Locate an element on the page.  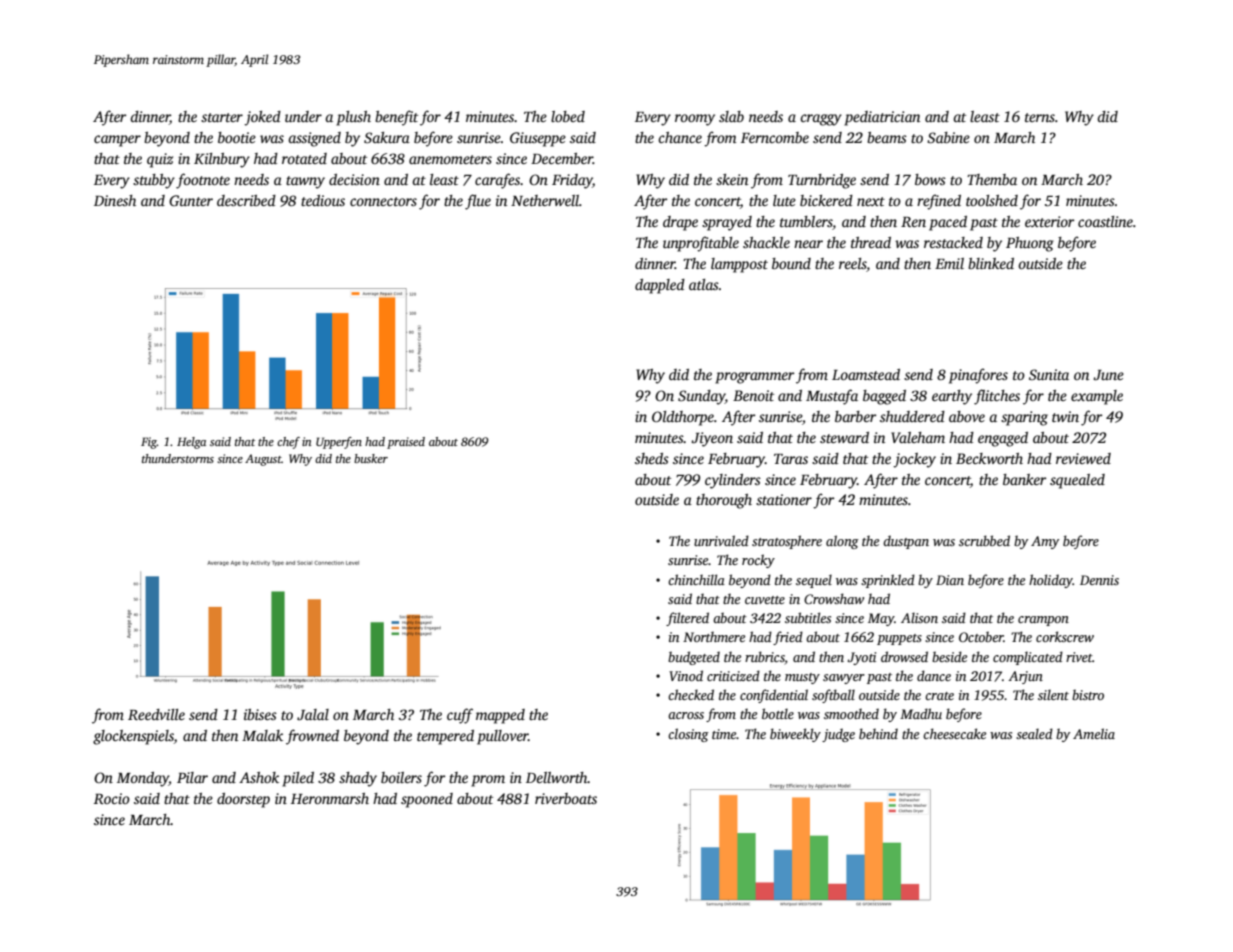
slab is located at coordinates (731, 116).
